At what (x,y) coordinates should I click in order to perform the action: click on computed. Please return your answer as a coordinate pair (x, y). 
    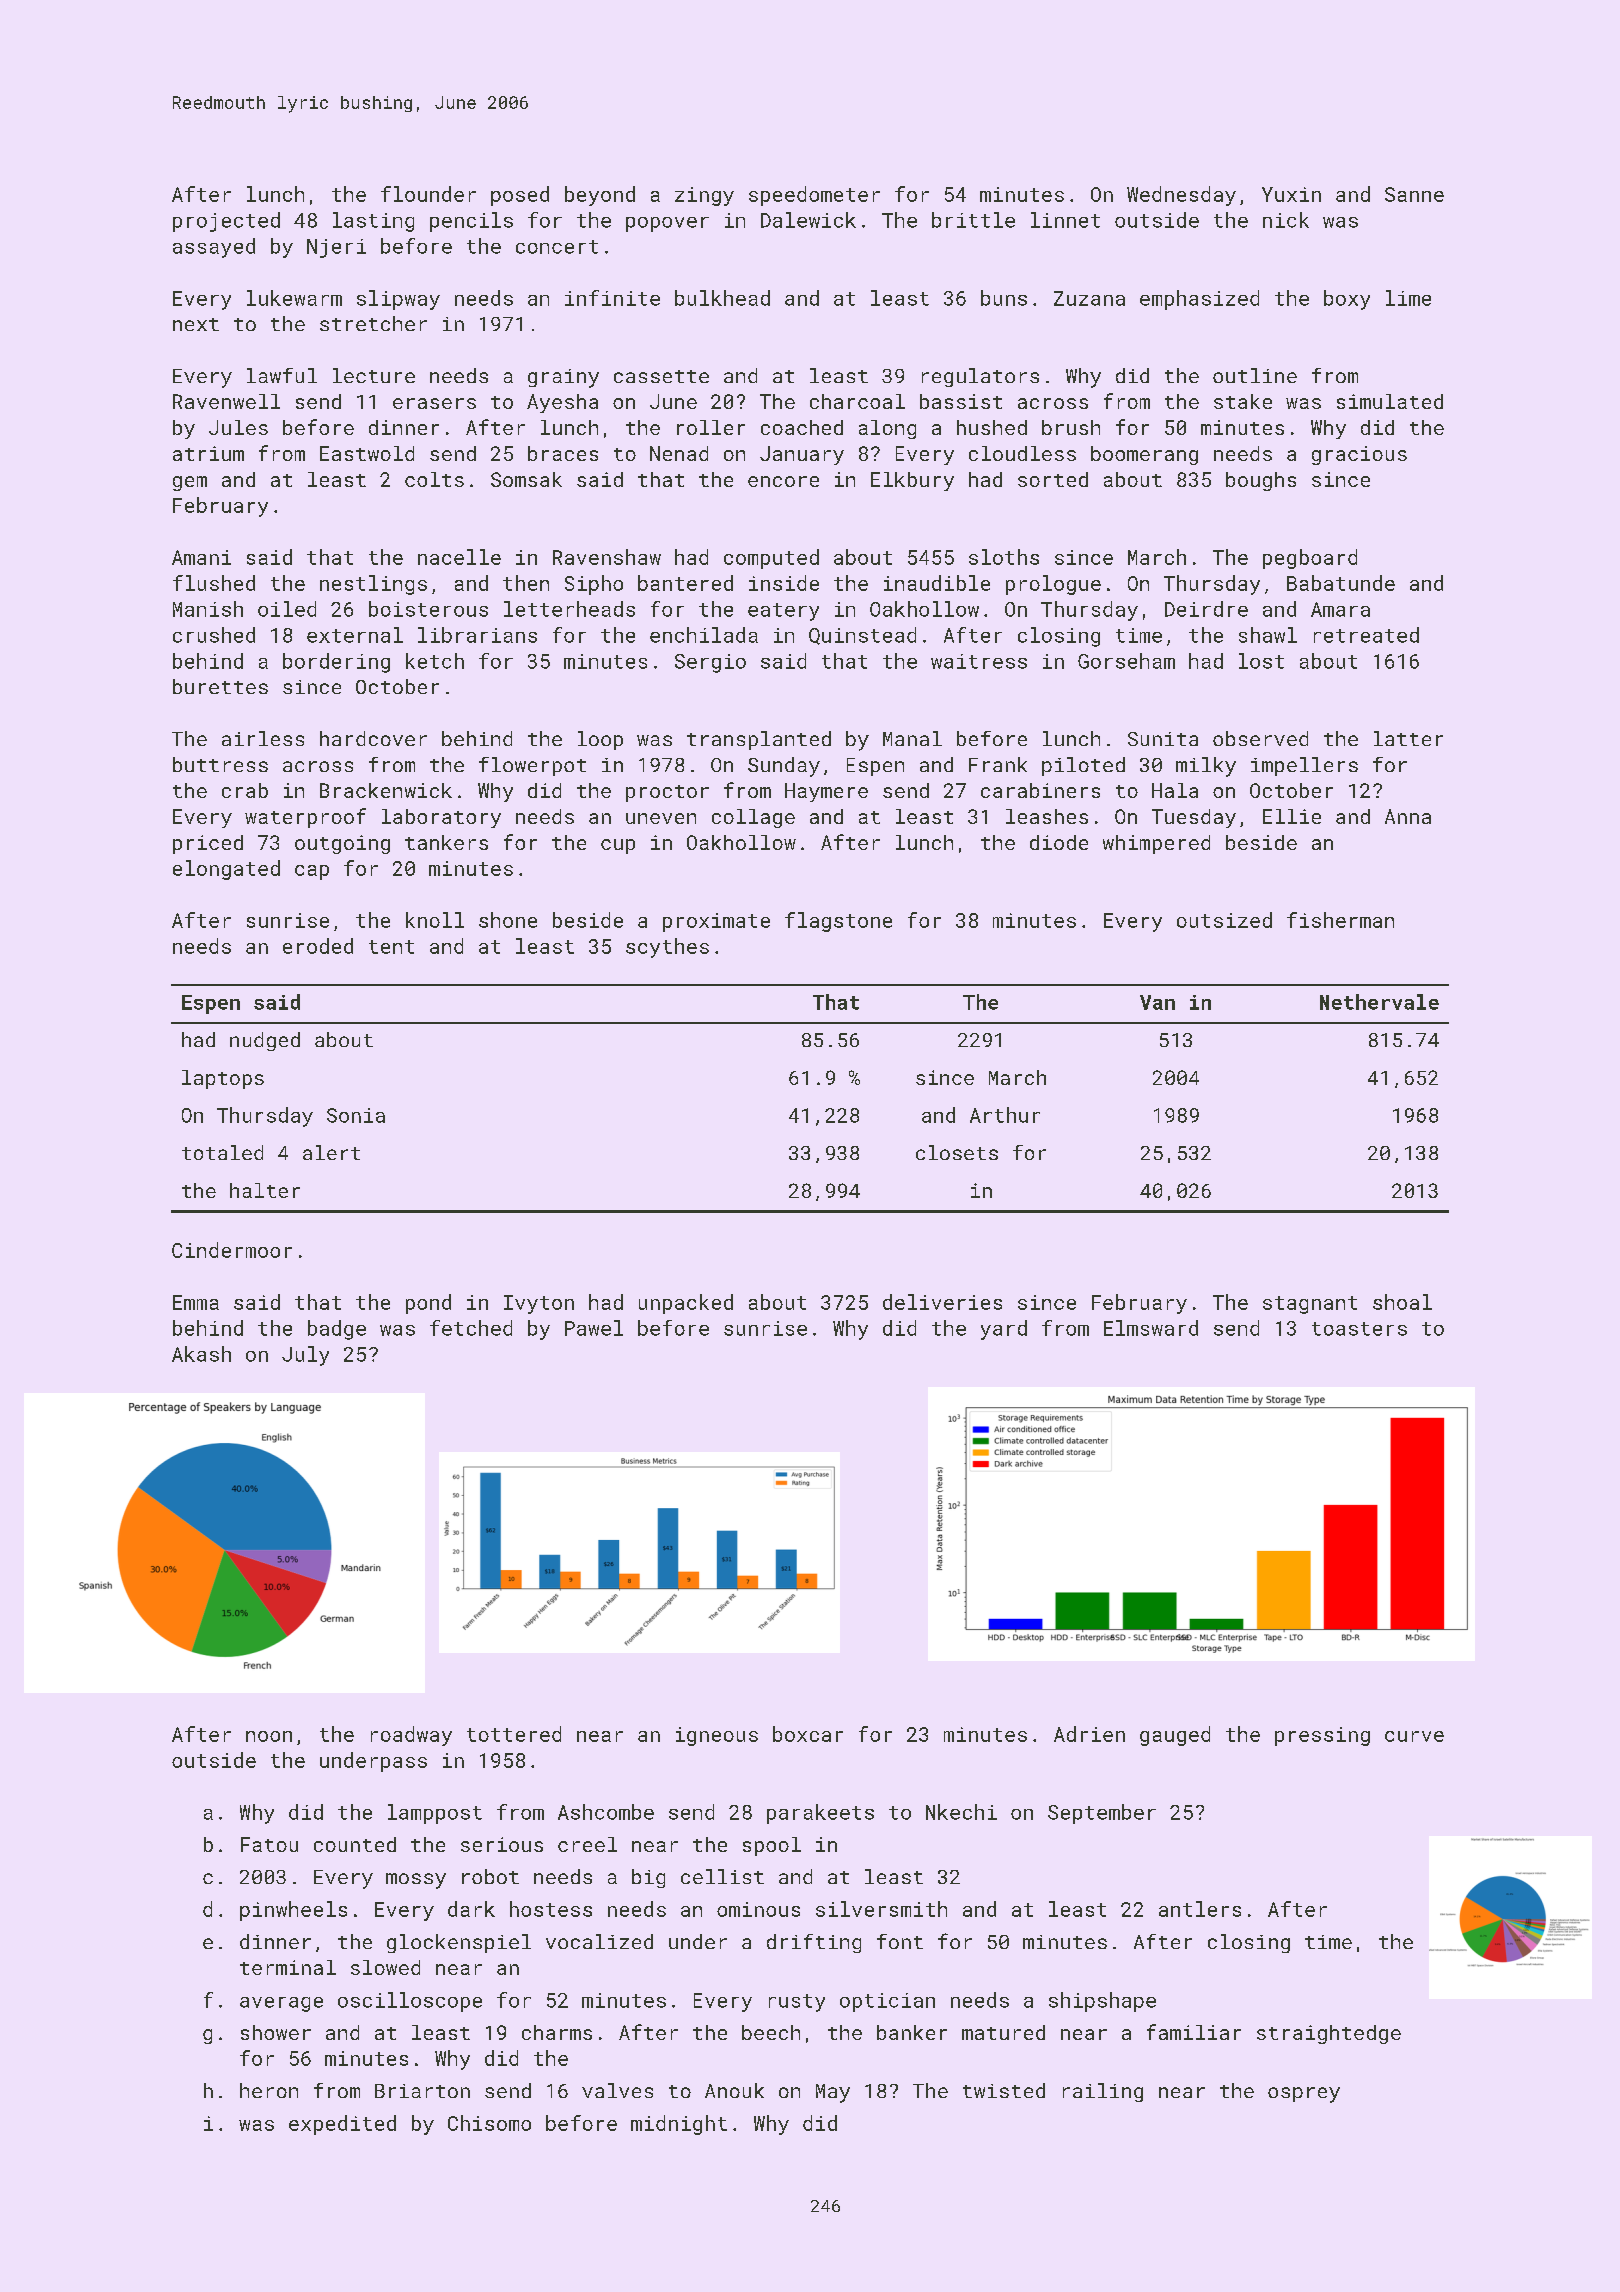
    Looking at the image, I should click on (771, 559).
